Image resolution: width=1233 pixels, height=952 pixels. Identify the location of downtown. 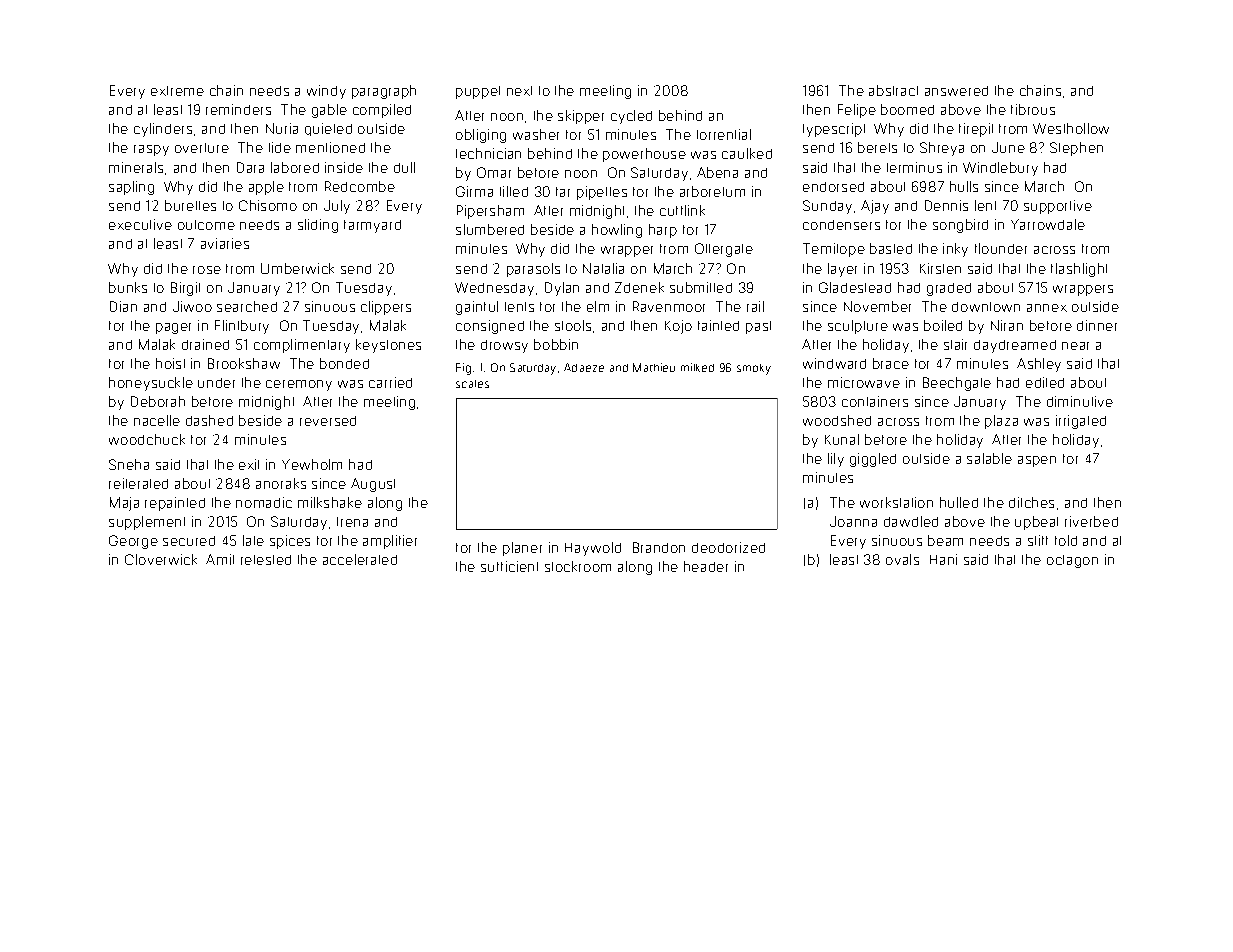
(986, 307).
